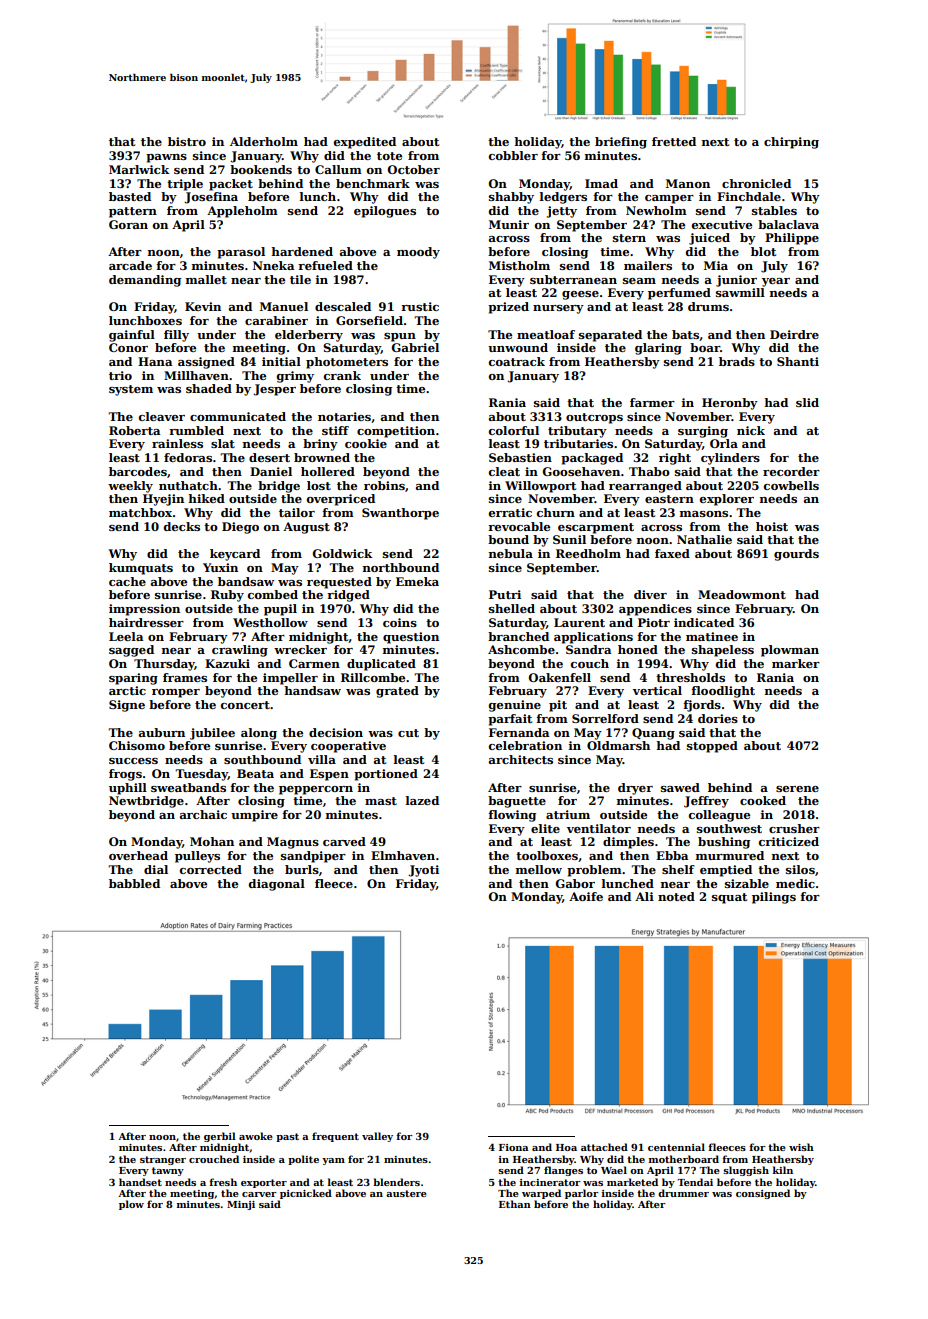 The image size is (928, 1319). I want to click on Shanti, so click(798, 361).
